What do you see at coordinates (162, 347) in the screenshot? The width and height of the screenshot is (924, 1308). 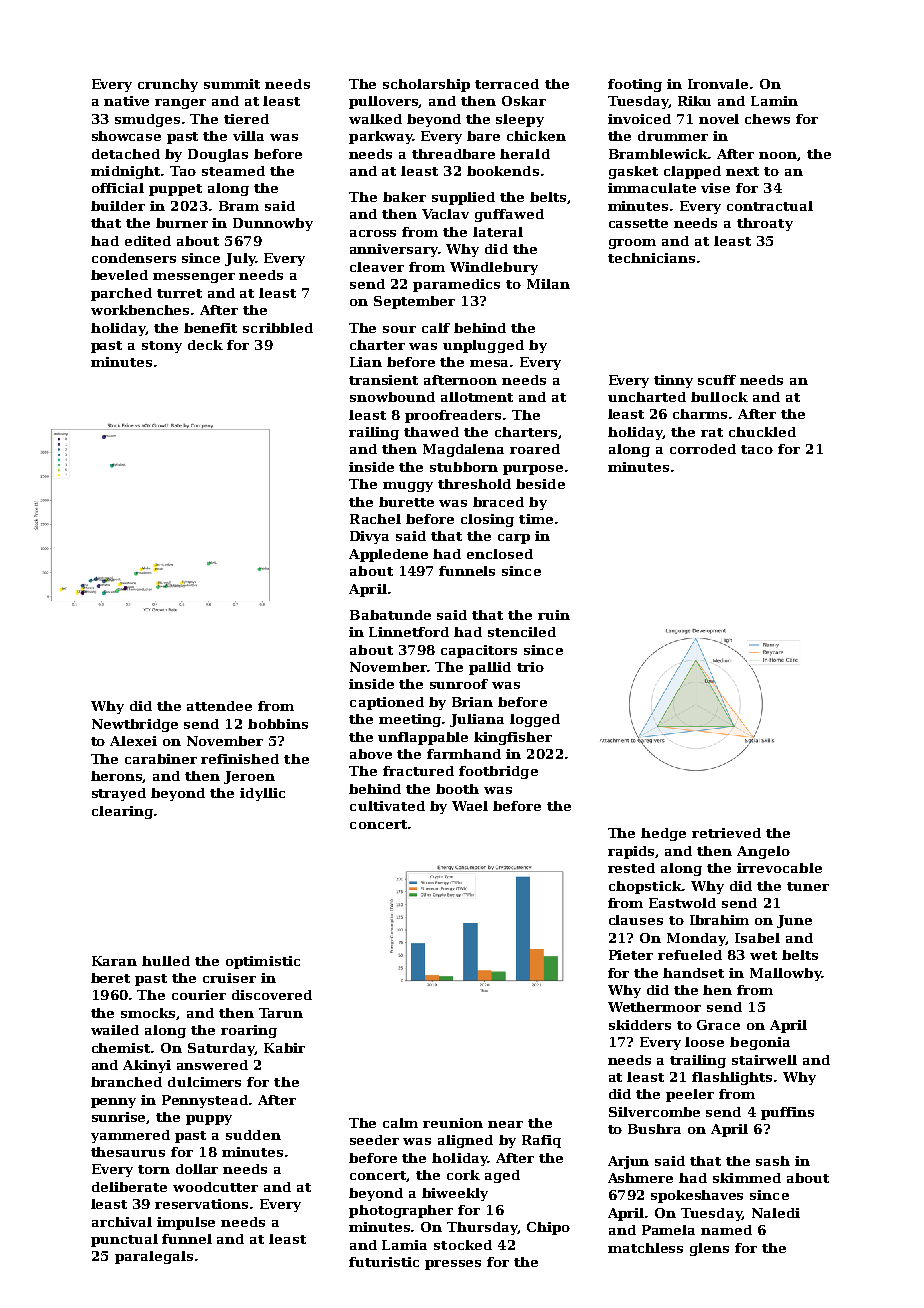 I see `stony` at bounding box center [162, 347].
